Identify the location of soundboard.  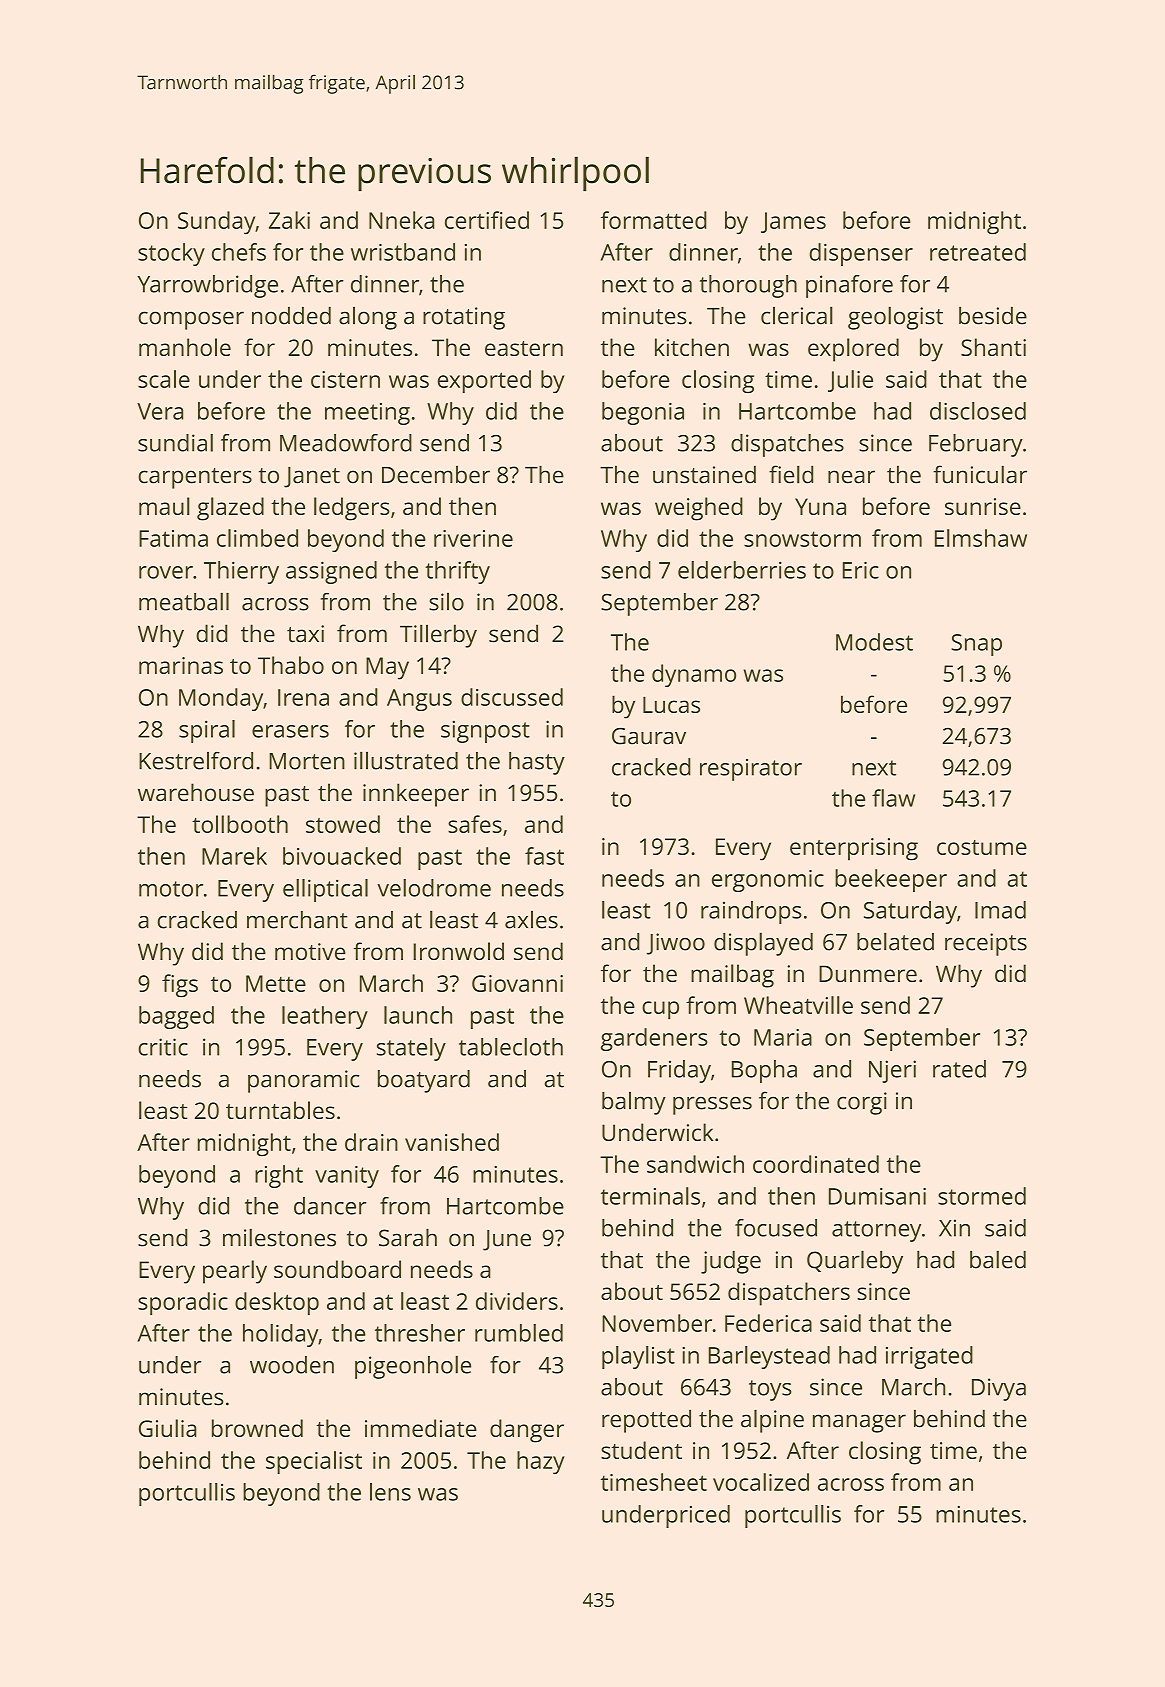
(337, 1269).
